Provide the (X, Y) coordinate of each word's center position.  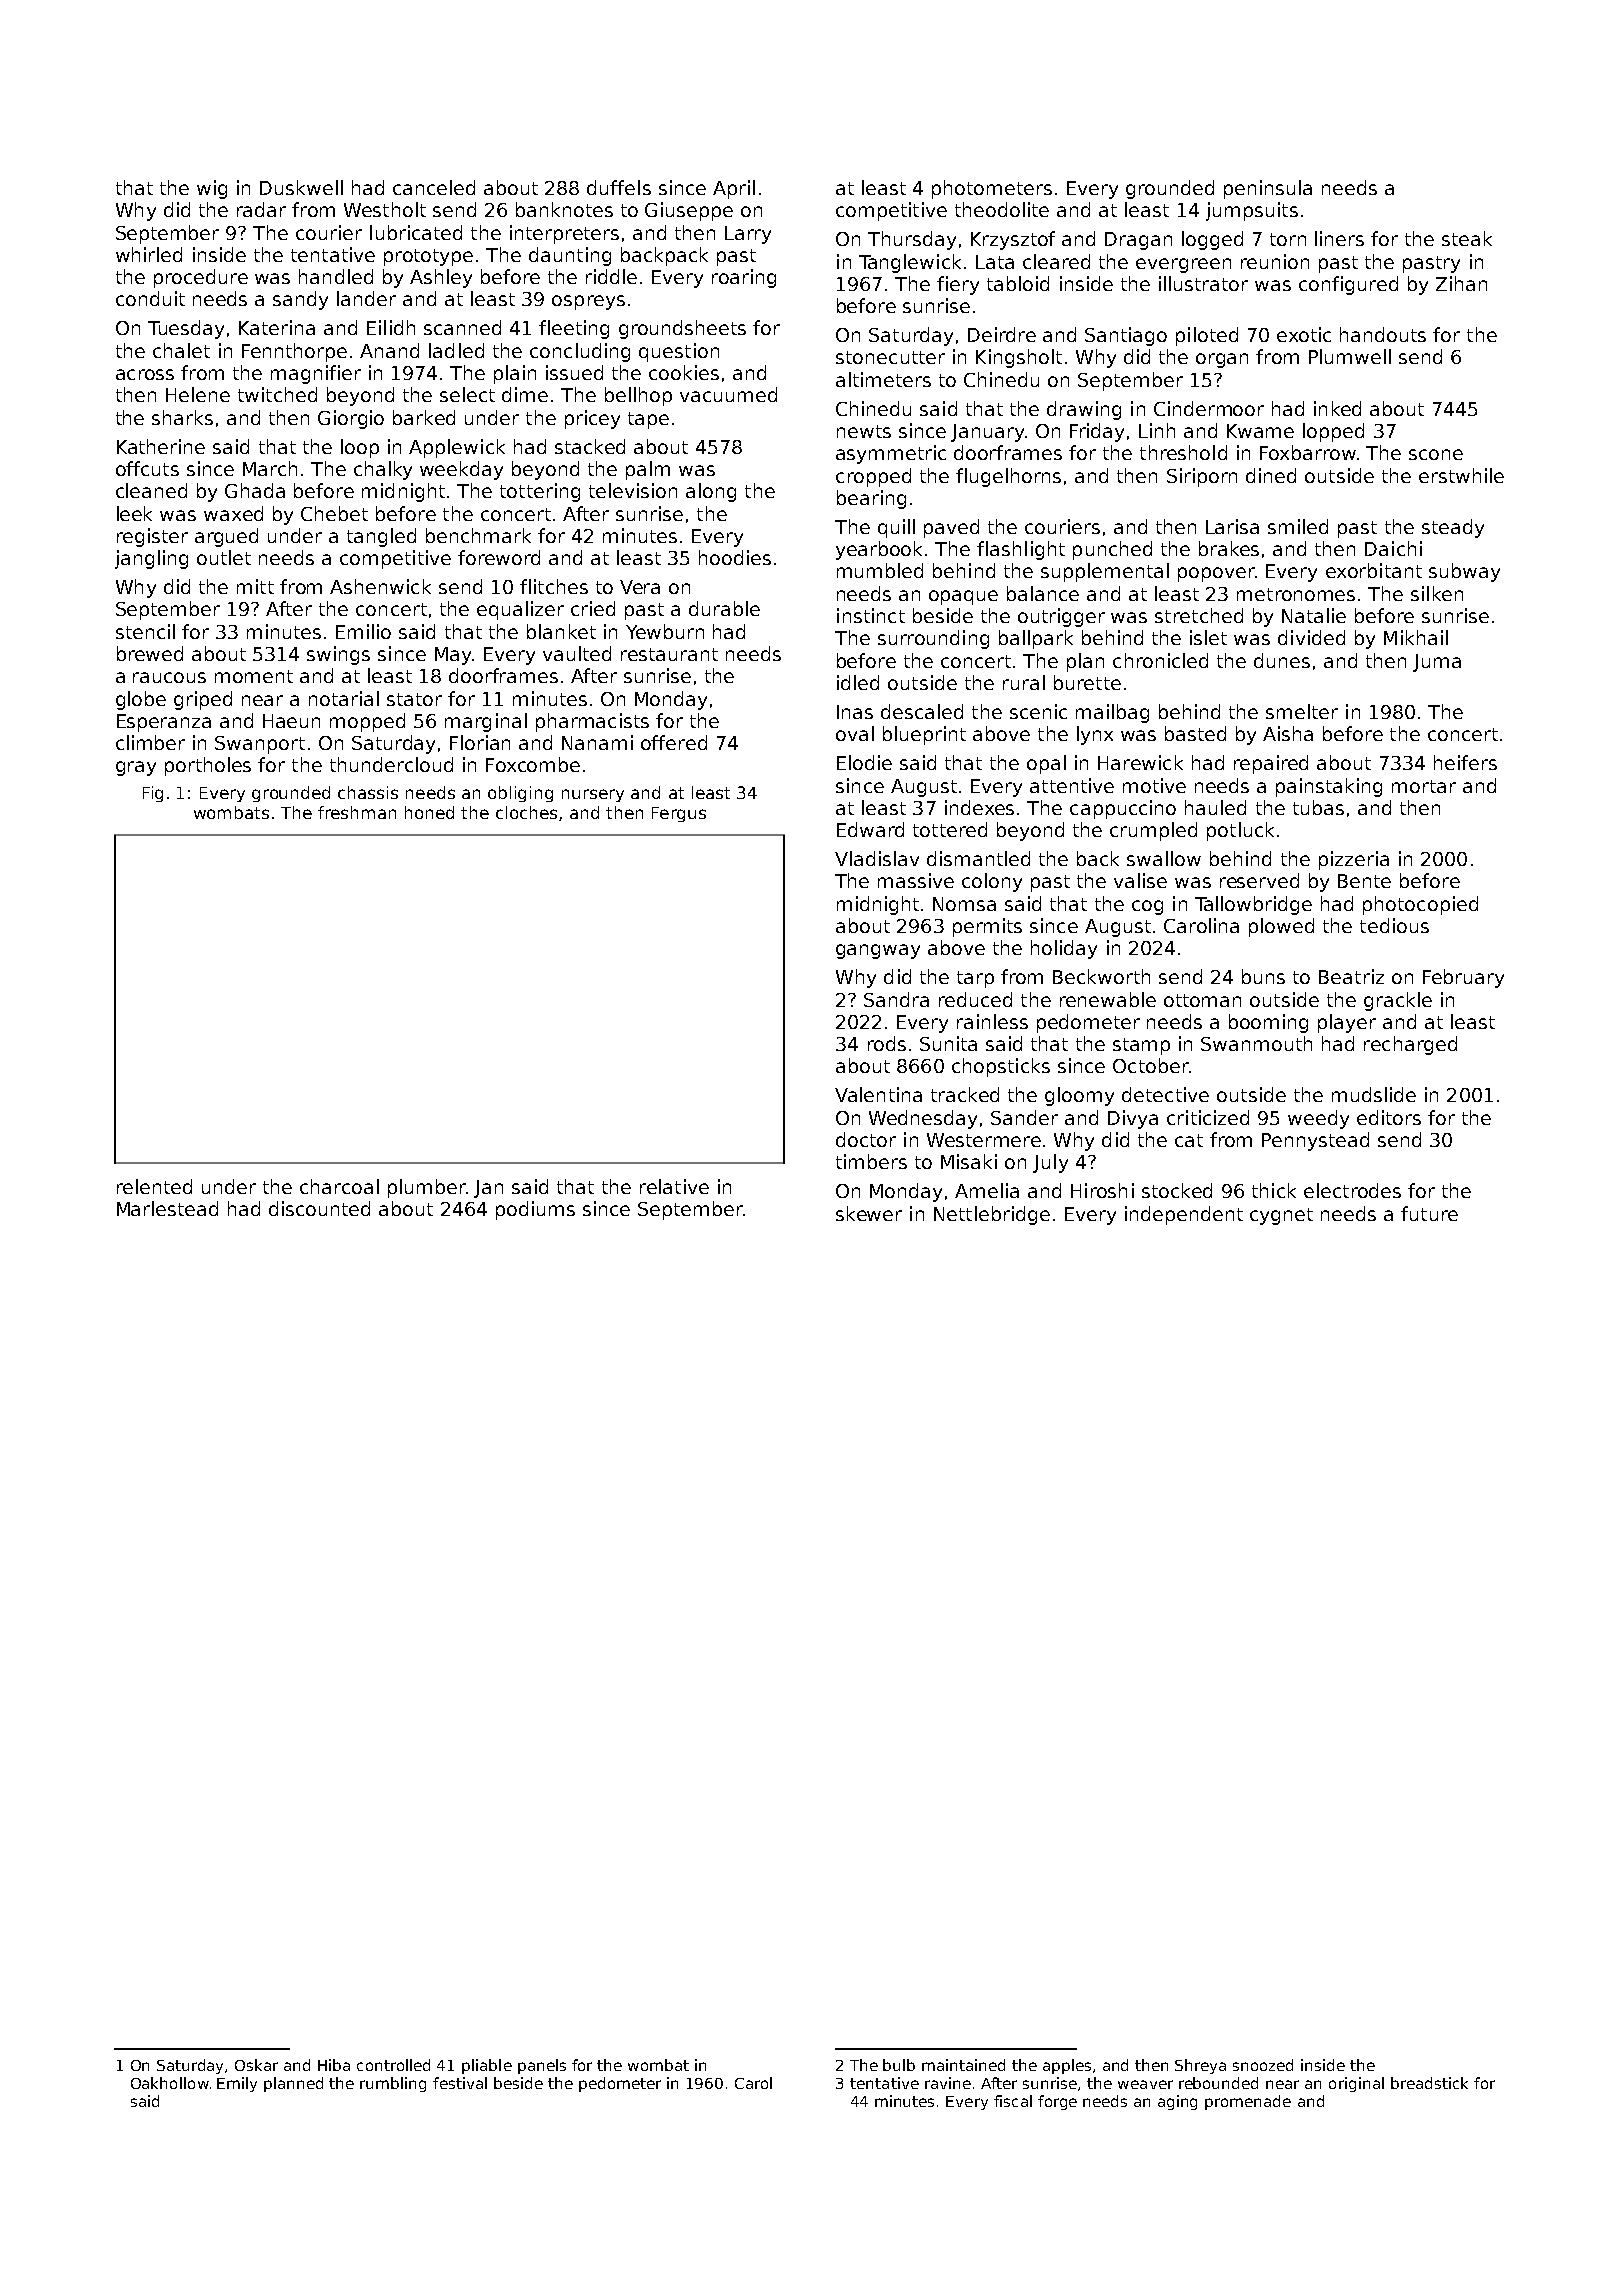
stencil (145, 631)
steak (1467, 238)
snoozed (1263, 2065)
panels (542, 2066)
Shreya (1200, 2066)
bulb (899, 2065)
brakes (1229, 548)
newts (864, 431)
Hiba (334, 2065)
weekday (461, 470)
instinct (871, 615)
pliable (487, 2066)
